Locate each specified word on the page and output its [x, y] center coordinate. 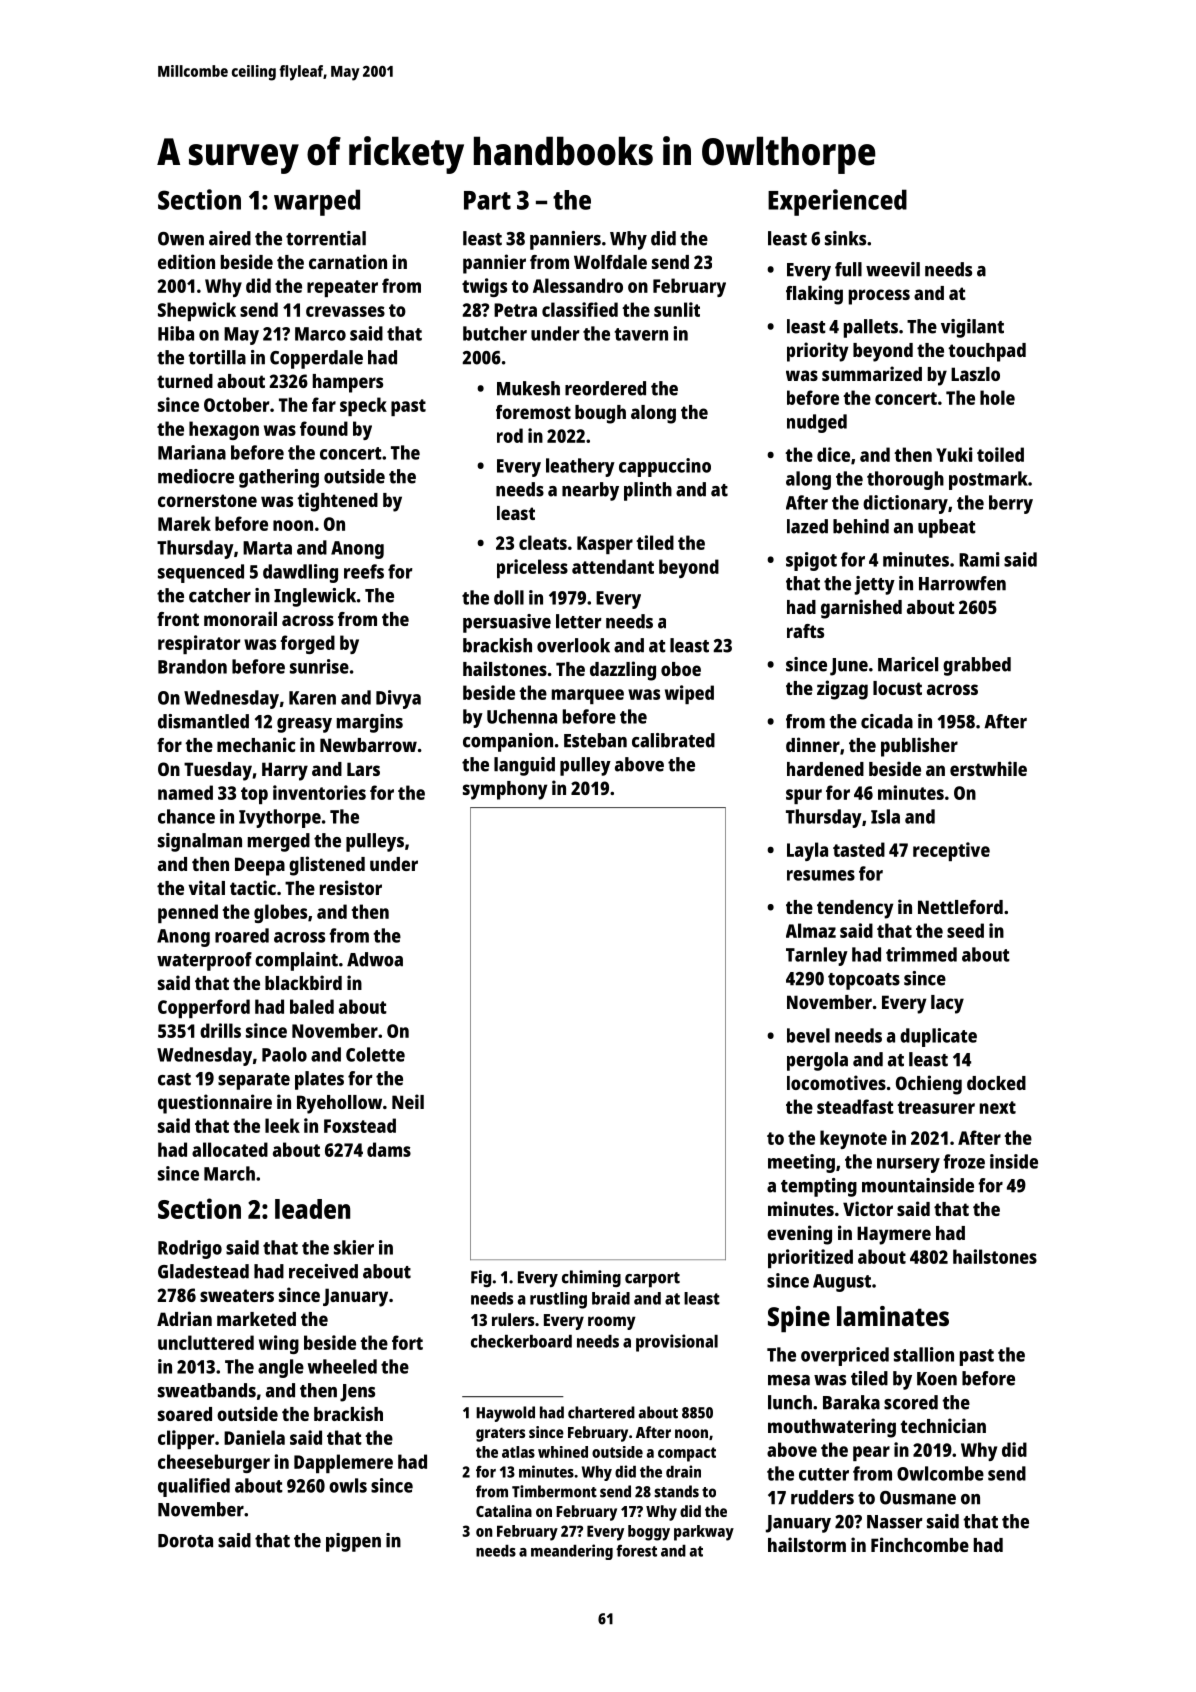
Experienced [837, 202]
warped [317, 202]
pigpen [353, 1542]
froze [964, 1161]
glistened [327, 866]
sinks [845, 238]
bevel [808, 1035]
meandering [572, 1552]
